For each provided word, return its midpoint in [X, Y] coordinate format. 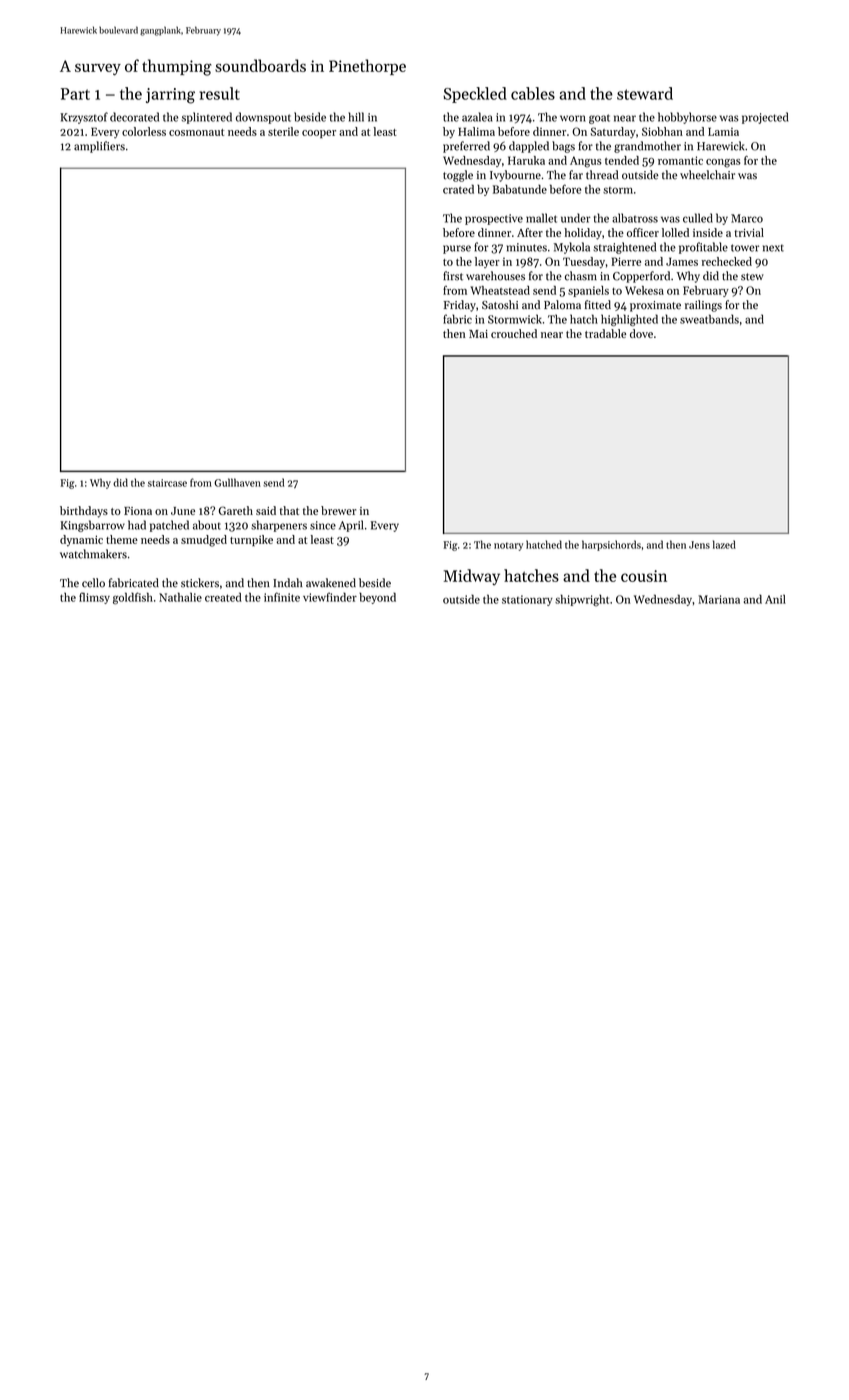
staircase [167, 483]
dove [641, 333]
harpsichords [611, 545]
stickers [200, 583]
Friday [460, 306]
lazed [724, 544]
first [453, 276]
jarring [170, 96]
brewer [338, 510]
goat [599, 119]
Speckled [475, 95]
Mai [478, 334]
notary [508, 546]
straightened [624, 248]
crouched [514, 333]
